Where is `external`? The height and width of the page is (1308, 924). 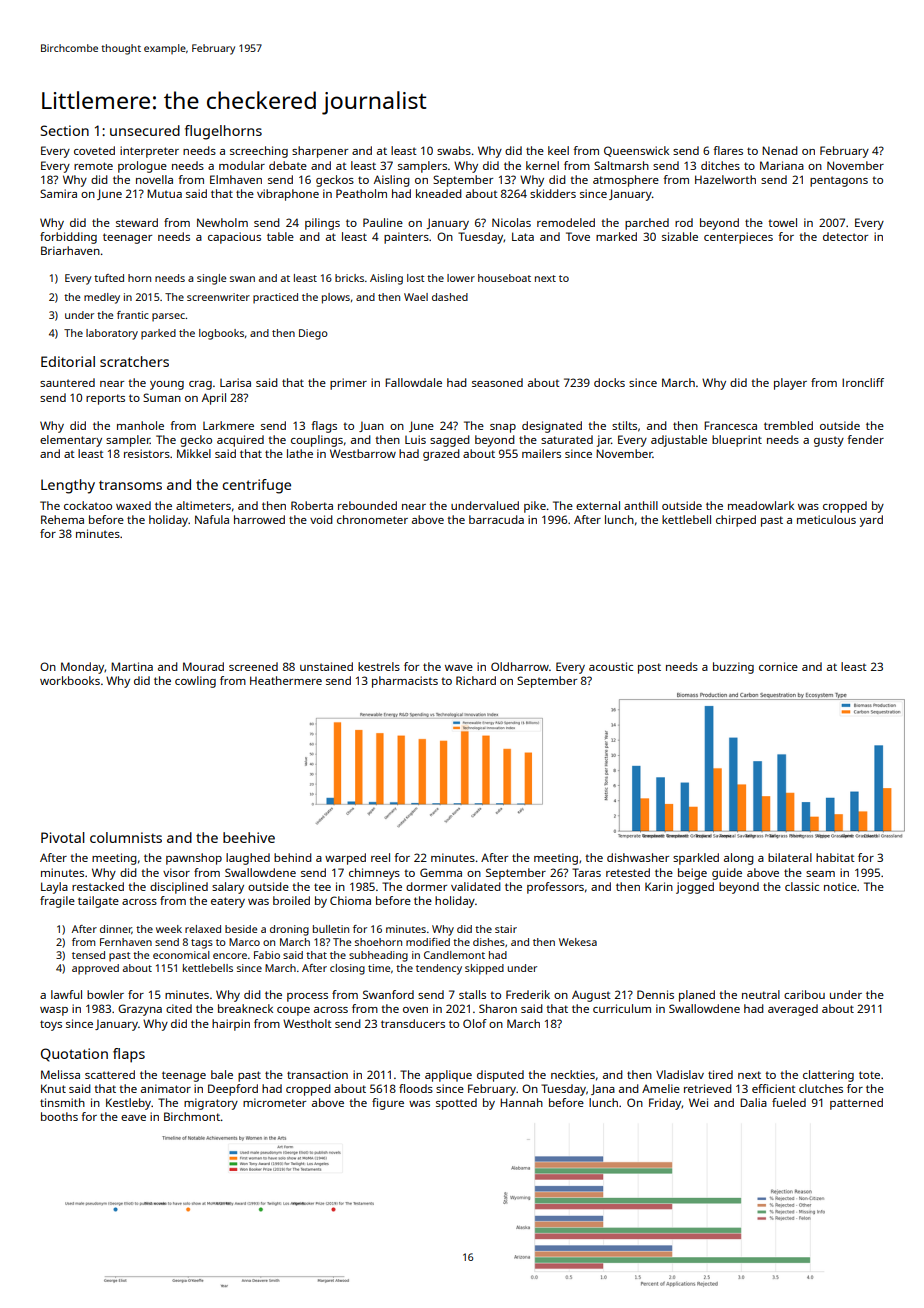 external is located at coordinates (598, 505).
